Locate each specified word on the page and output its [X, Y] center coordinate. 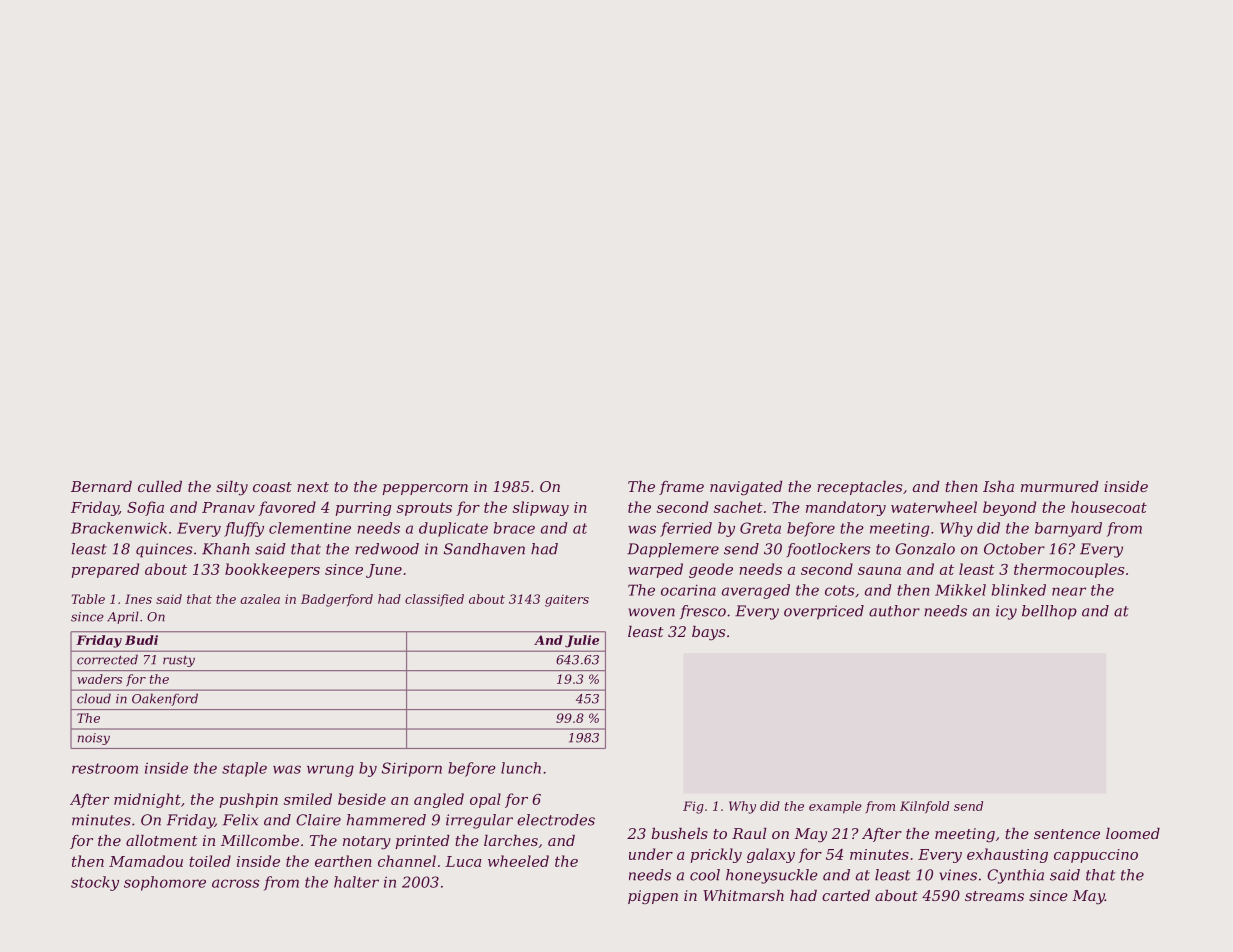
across [235, 883]
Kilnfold [924, 807]
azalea [260, 599]
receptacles [859, 488]
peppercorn [425, 489]
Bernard [101, 486]
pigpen [653, 897]
